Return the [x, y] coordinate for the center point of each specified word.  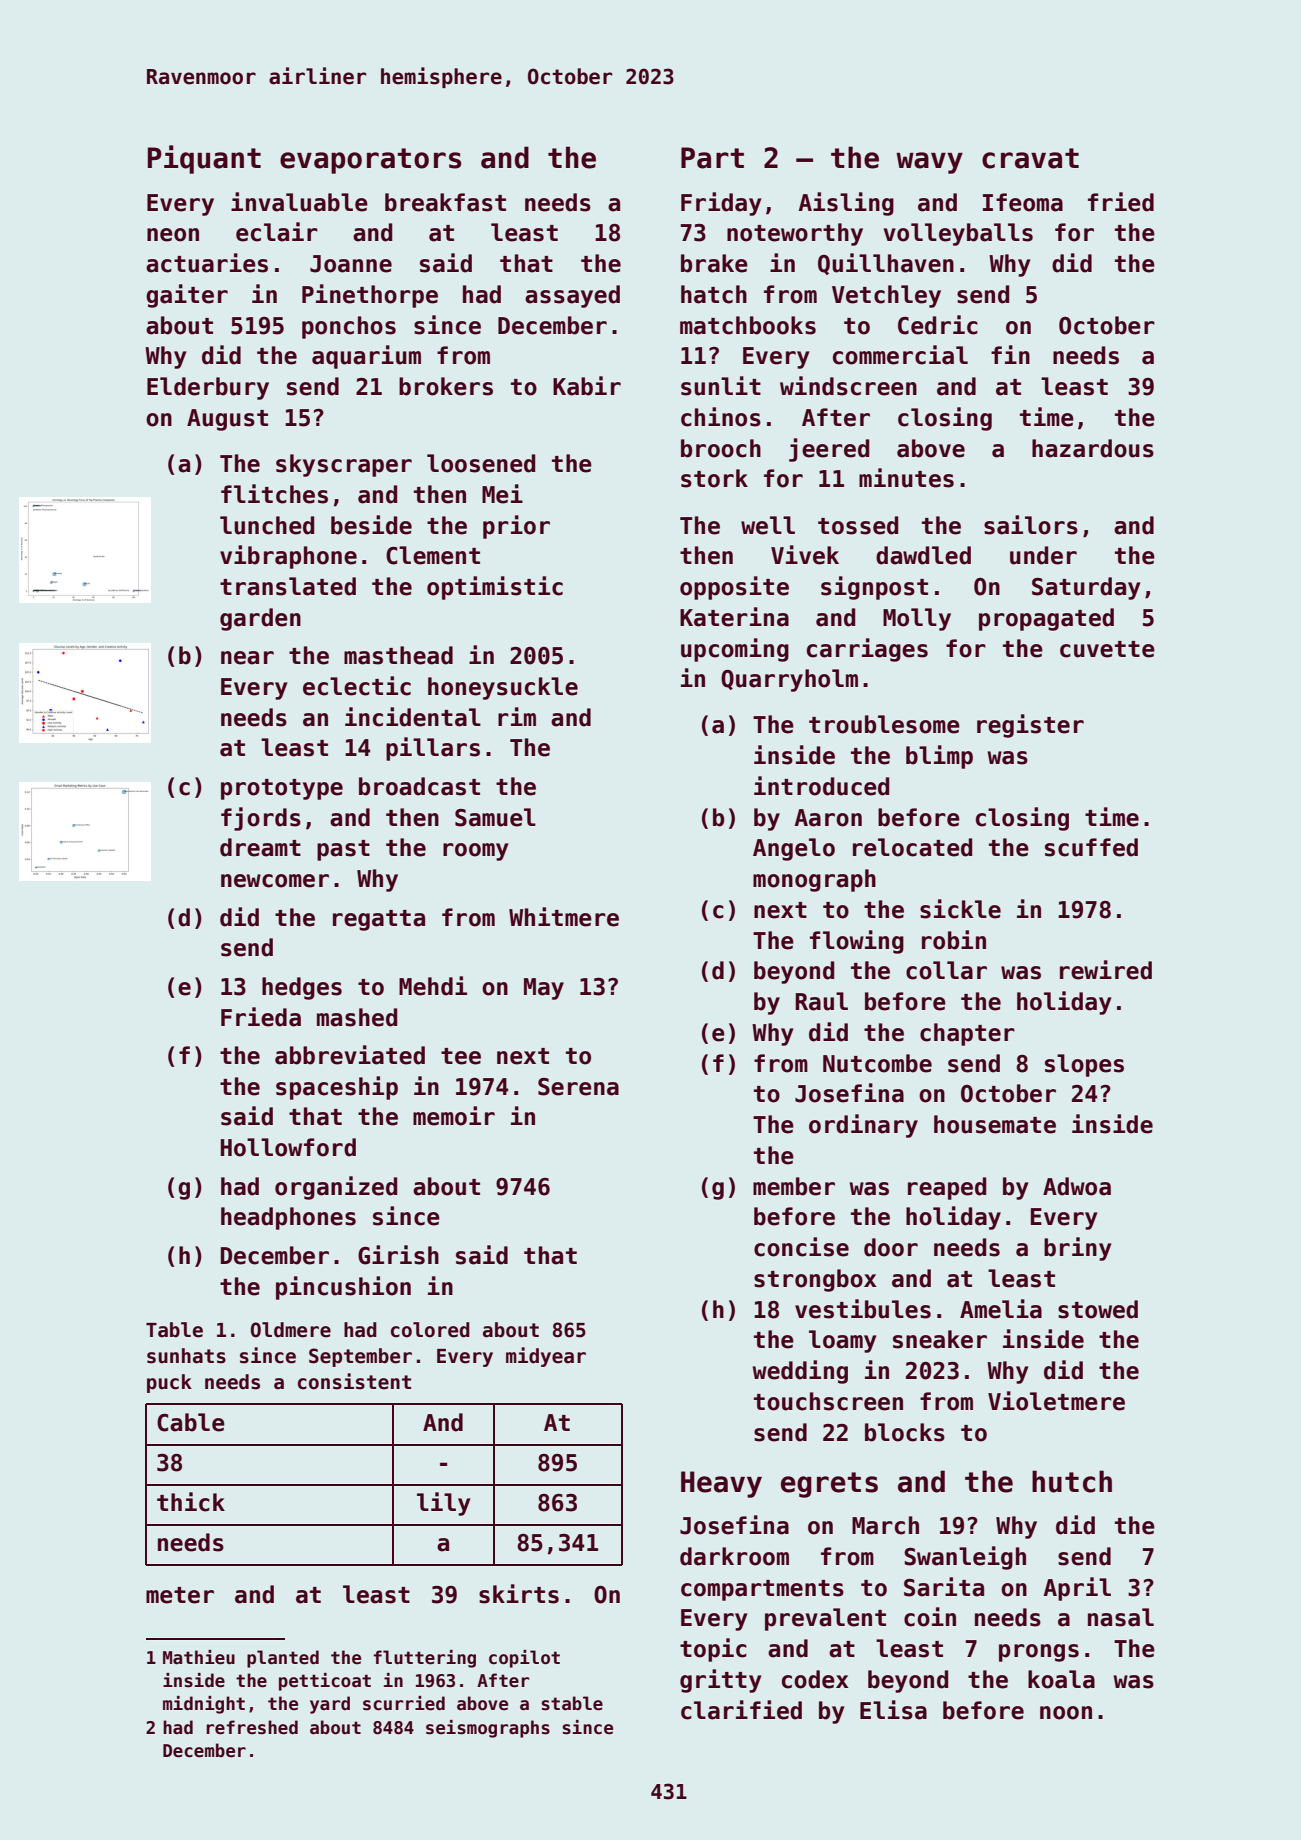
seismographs [488, 1729]
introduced [821, 786]
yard [330, 1705]
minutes [906, 478]
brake [714, 263]
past [343, 850]
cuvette [1107, 649]
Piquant [204, 159]
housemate [995, 1124]
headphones [288, 1218]
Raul [821, 1001]
